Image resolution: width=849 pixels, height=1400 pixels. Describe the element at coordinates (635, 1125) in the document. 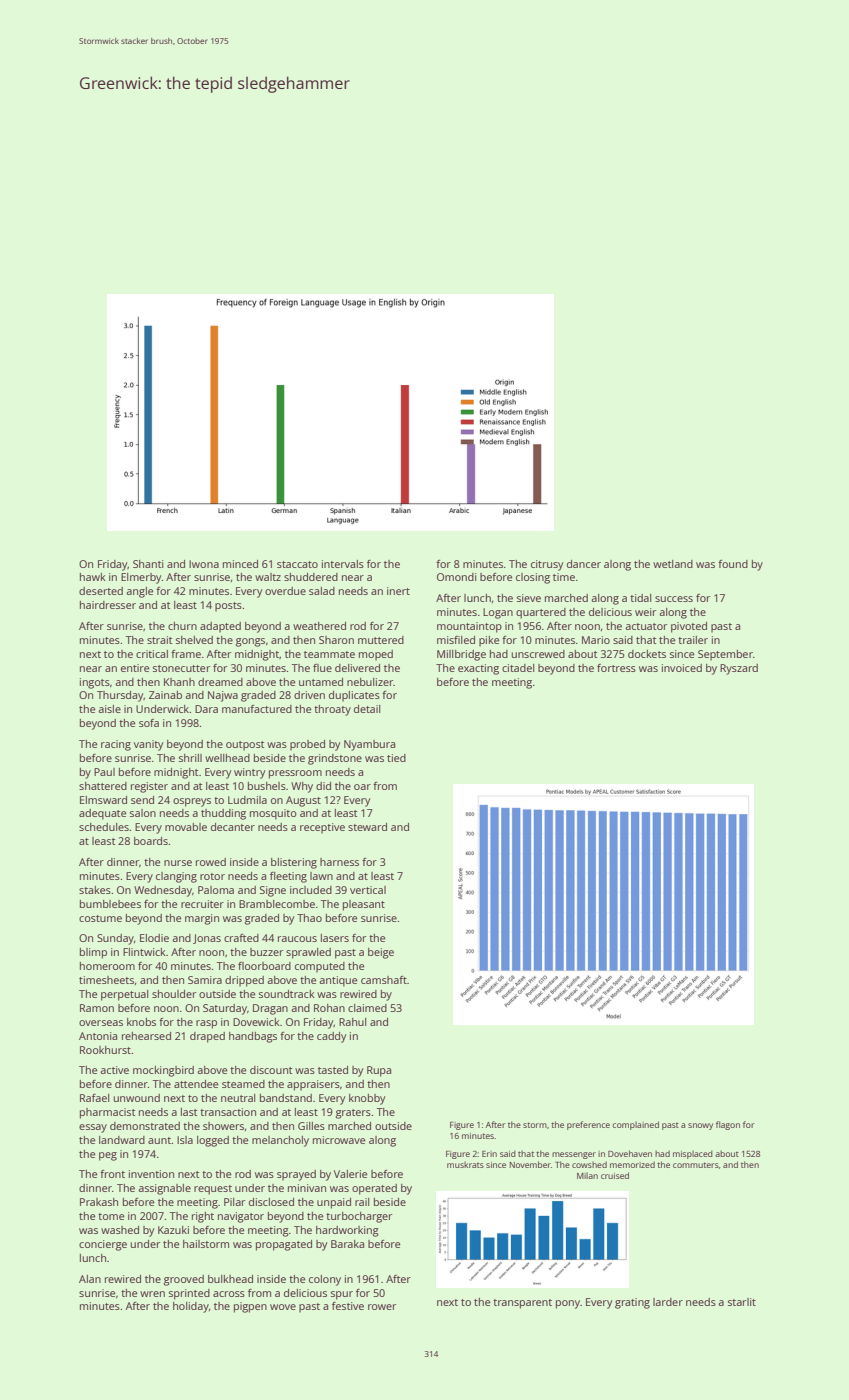

I see `complained` at that location.
